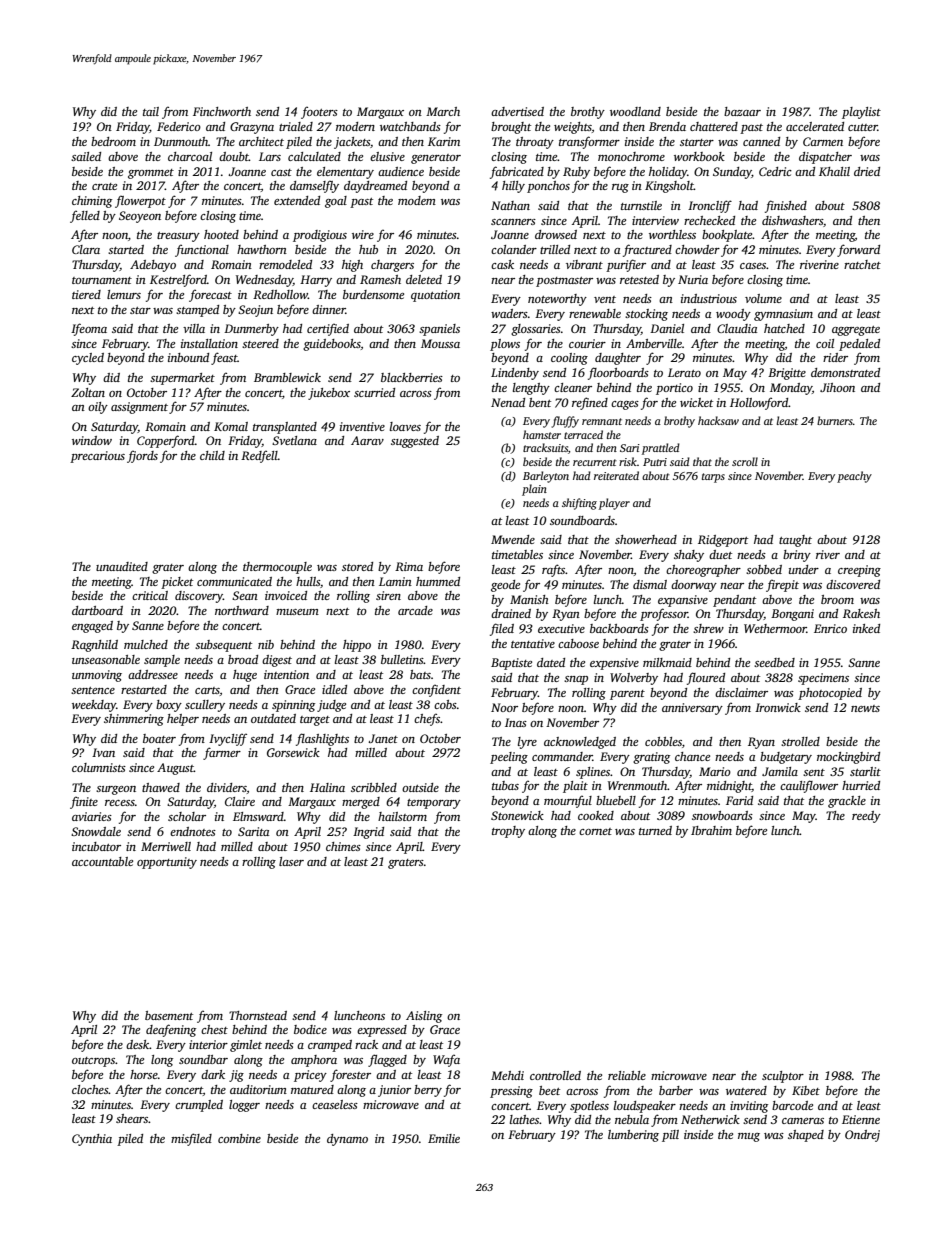  I want to click on doubt, so click(234, 156).
